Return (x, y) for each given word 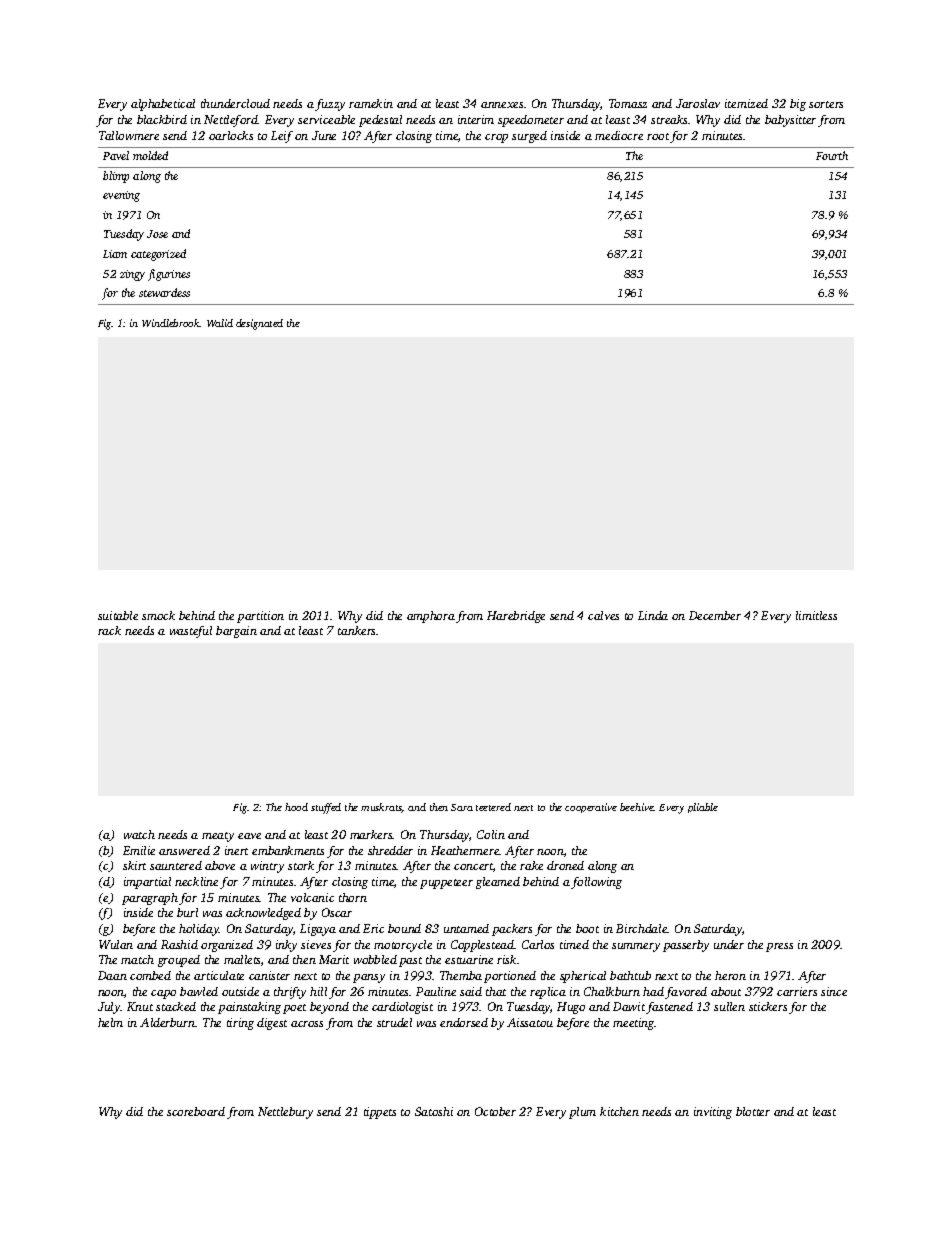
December (715, 615)
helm (110, 1022)
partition (260, 617)
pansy (369, 978)
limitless (816, 615)
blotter (753, 1111)
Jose (157, 234)
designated (259, 324)
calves (603, 615)
